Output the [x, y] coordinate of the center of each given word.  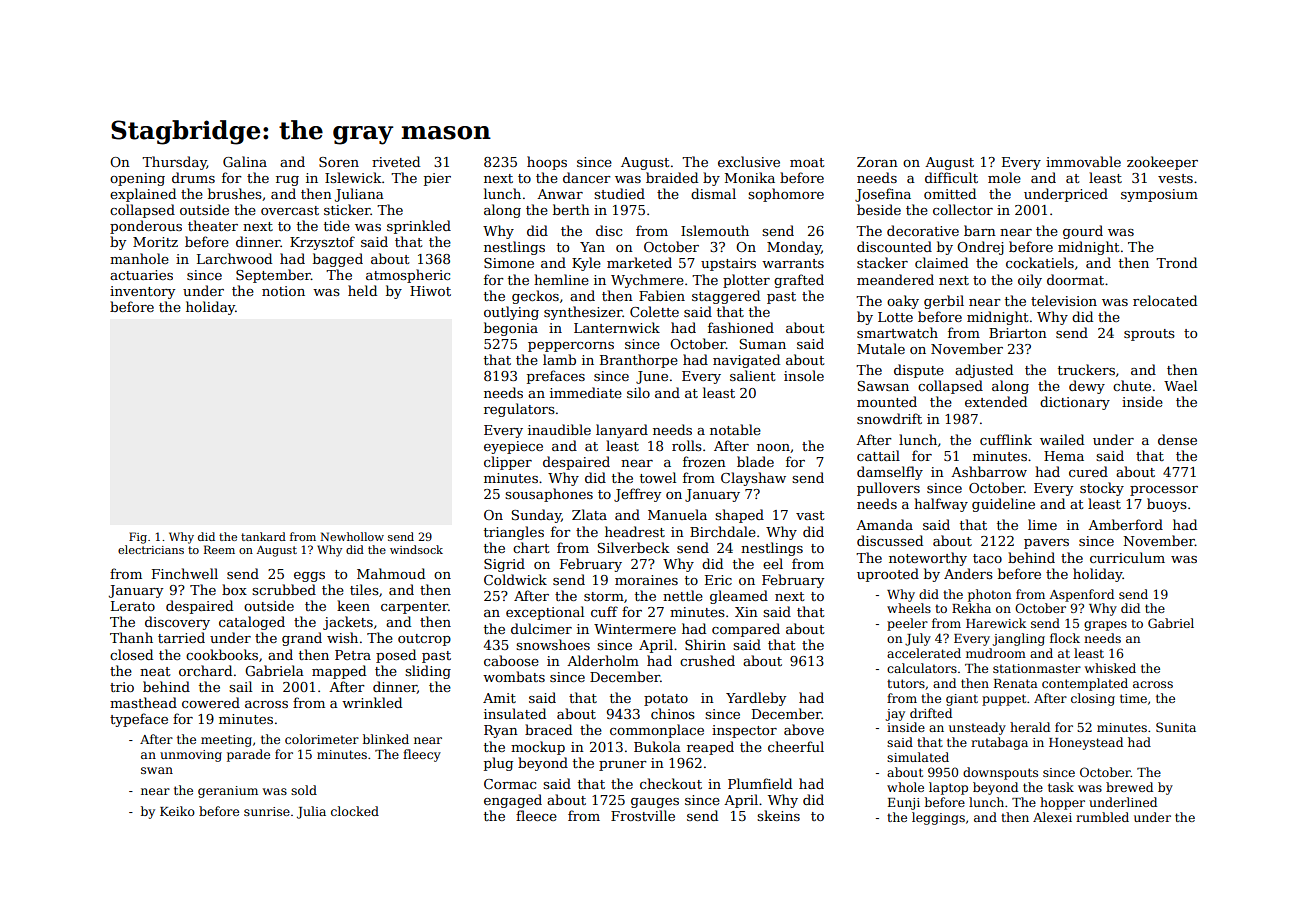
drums [193, 177]
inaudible [559, 429]
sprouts [1149, 335]
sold [304, 790]
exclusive [749, 161]
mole [1004, 177]
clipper [508, 463]
